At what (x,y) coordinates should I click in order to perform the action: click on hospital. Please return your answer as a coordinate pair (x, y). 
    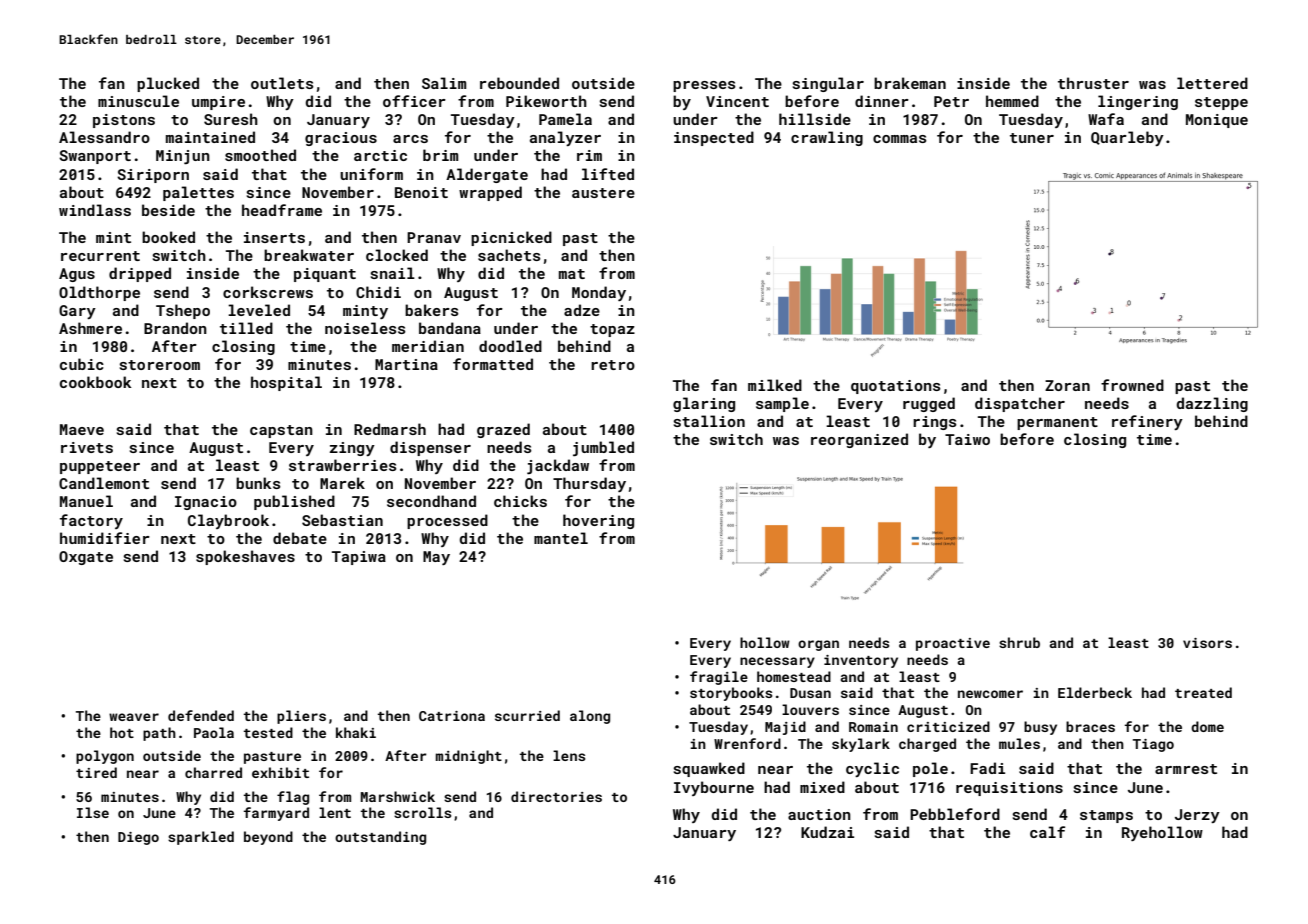
    Looking at the image, I should click on (286, 383).
